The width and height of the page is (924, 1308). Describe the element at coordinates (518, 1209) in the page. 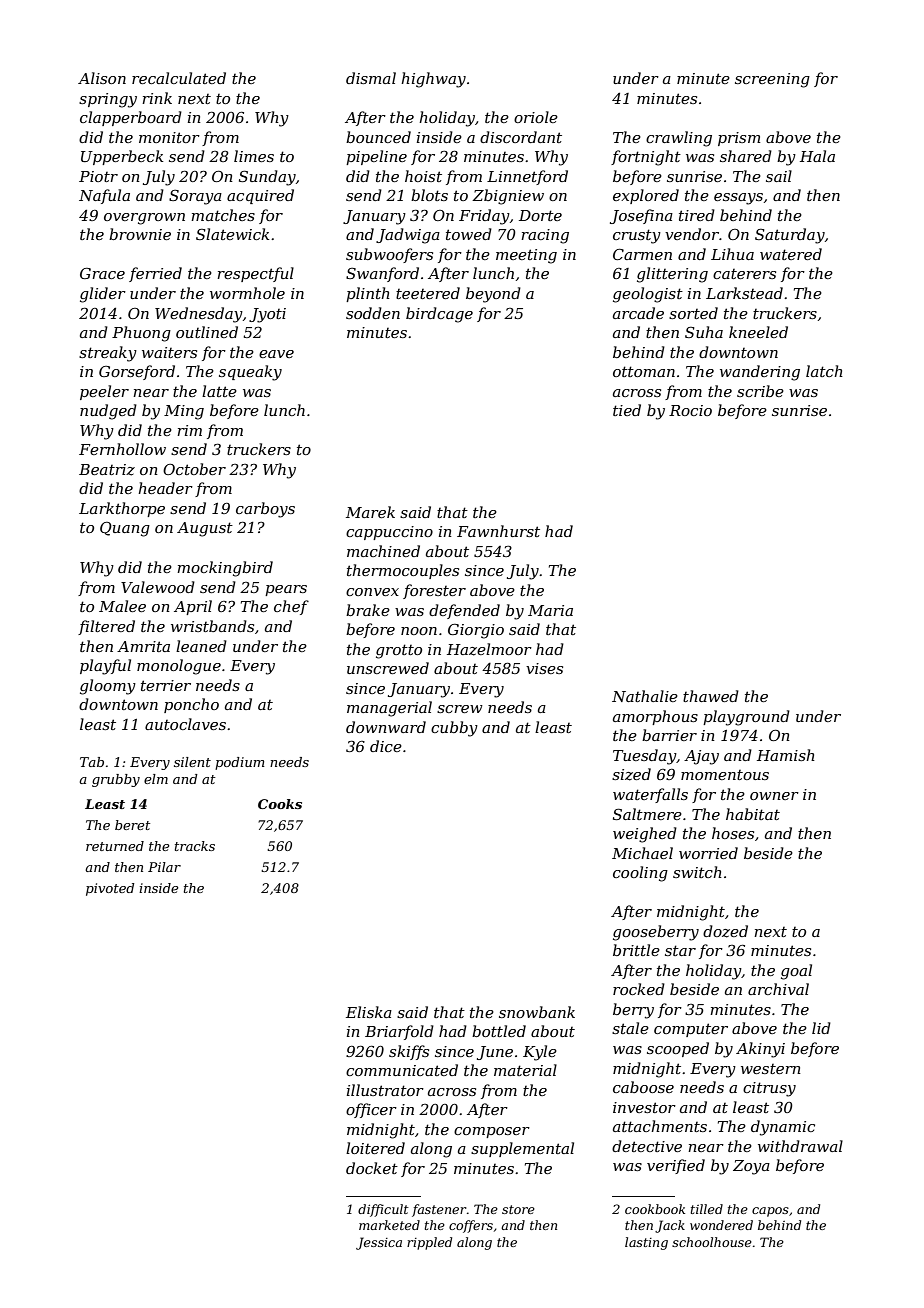

I see `store` at that location.
